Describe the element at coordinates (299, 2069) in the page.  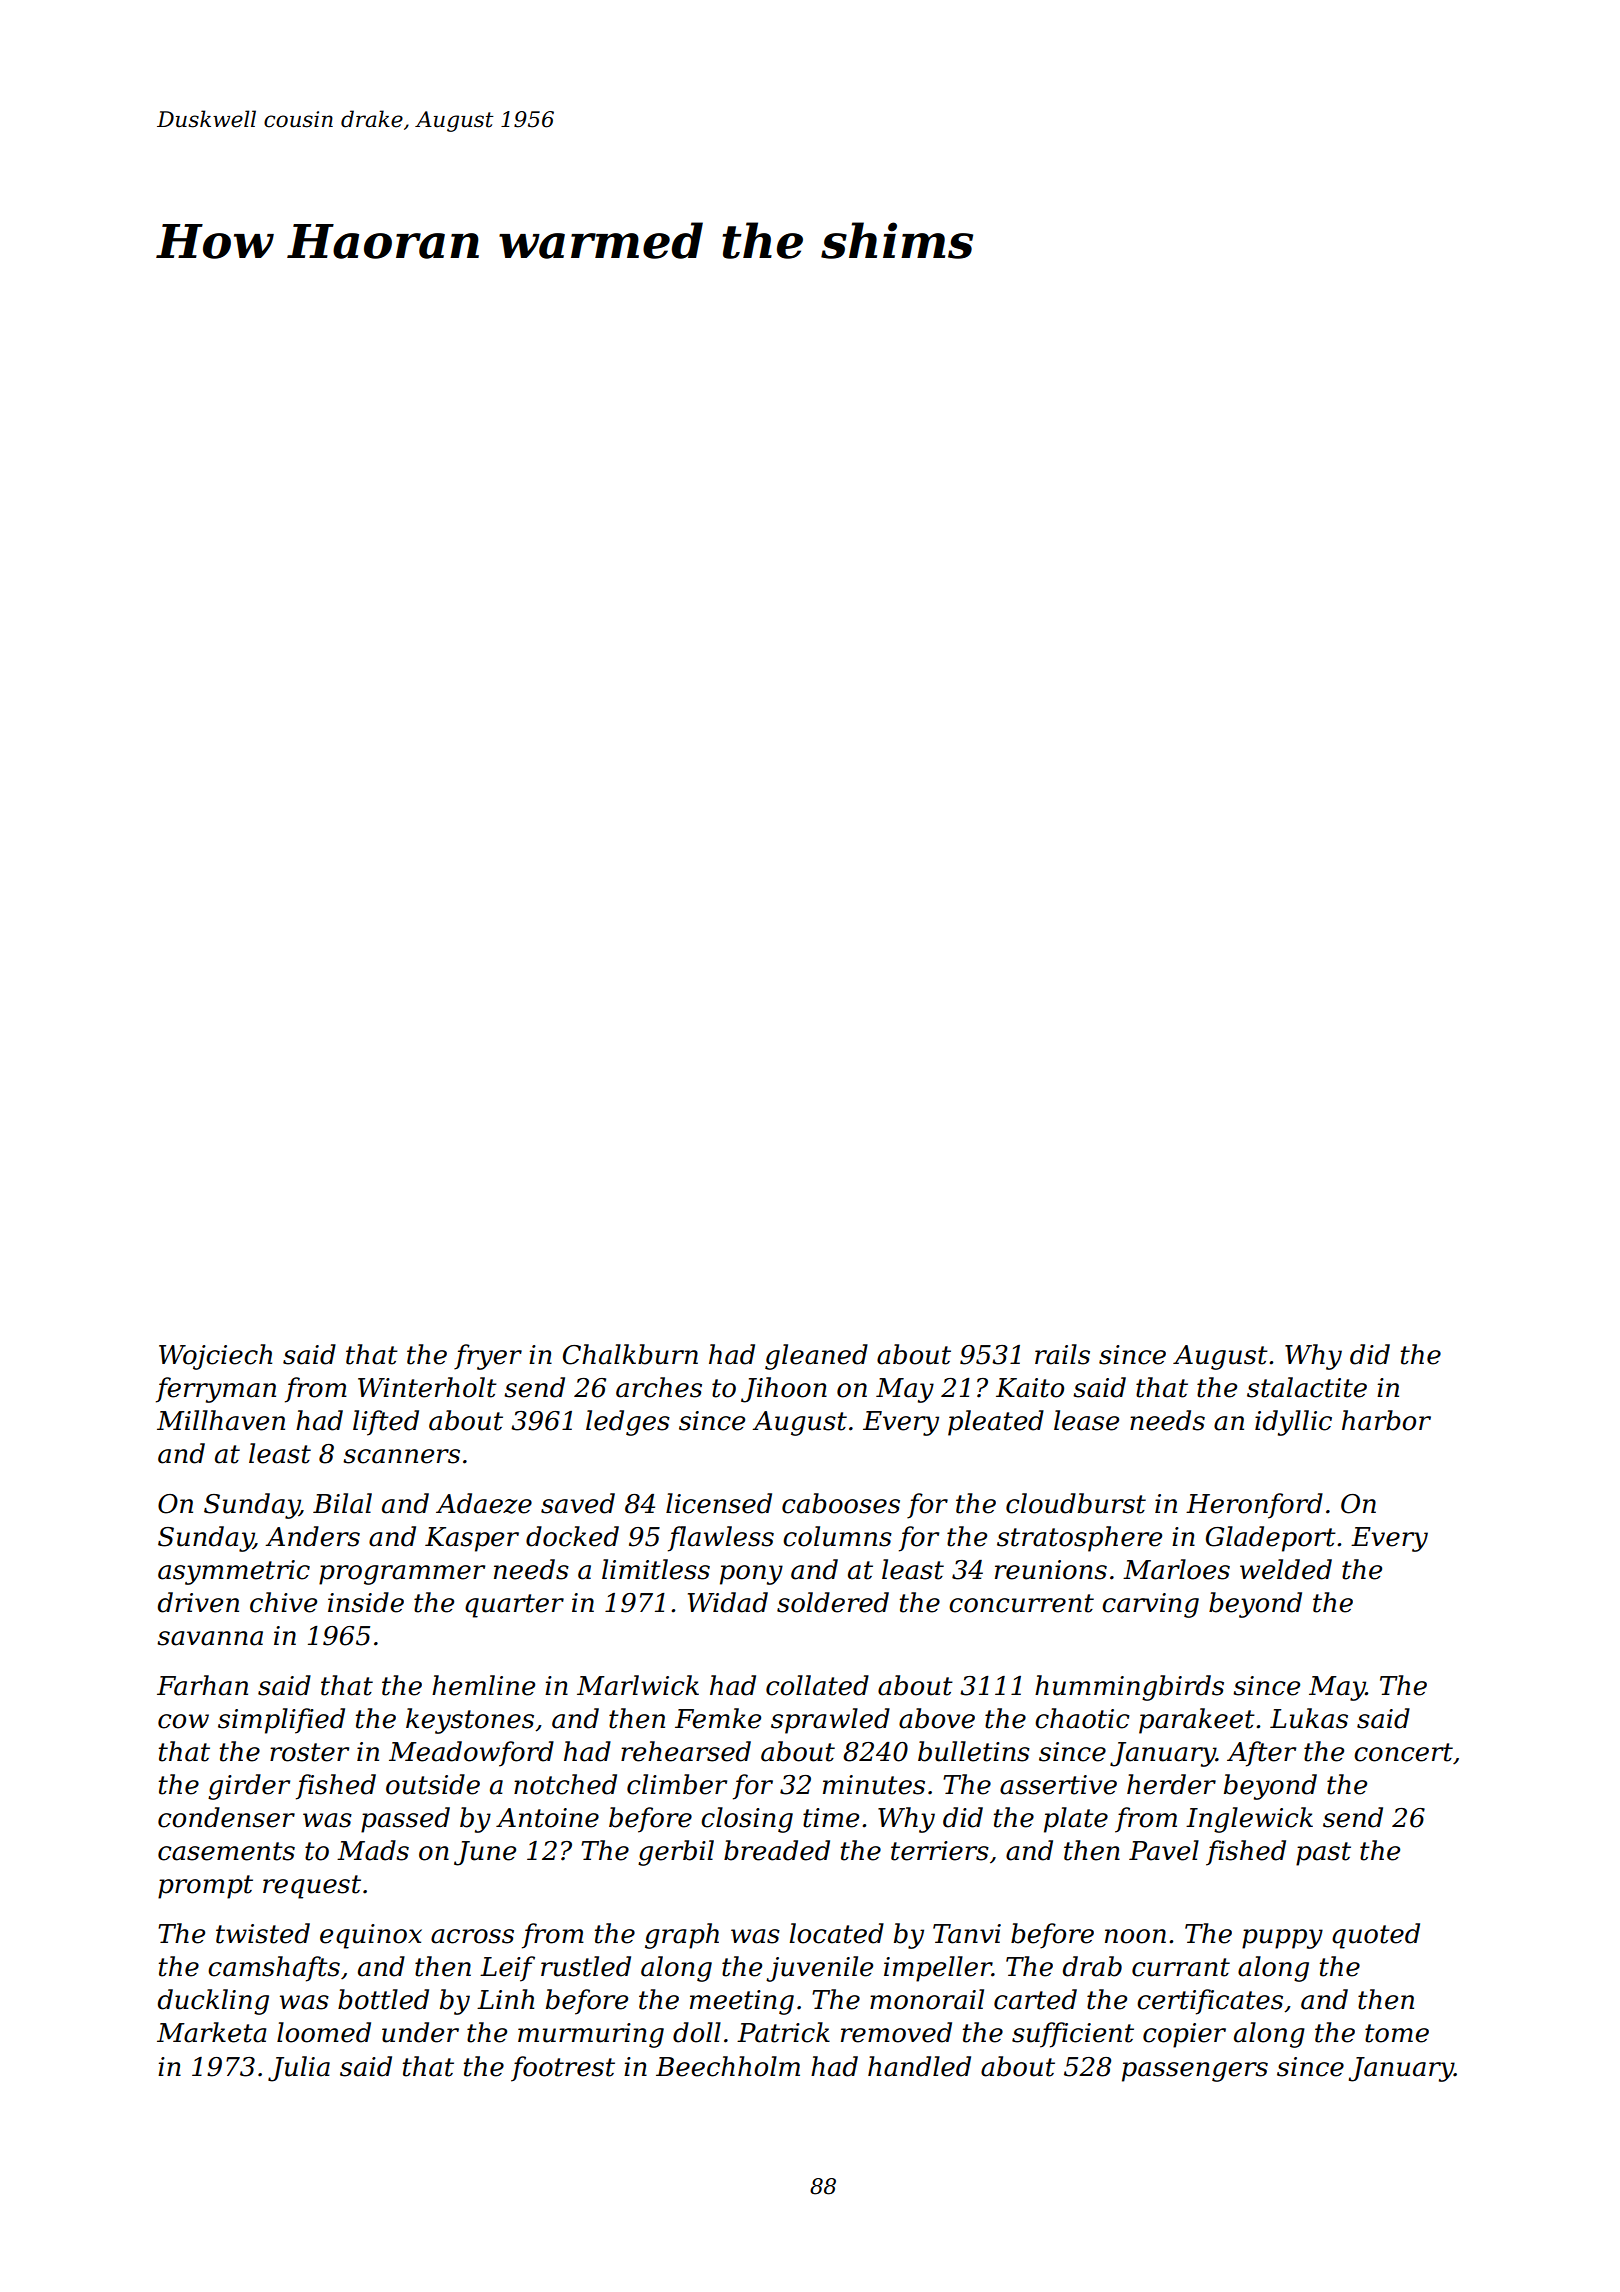
I see `Julia` at that location.
